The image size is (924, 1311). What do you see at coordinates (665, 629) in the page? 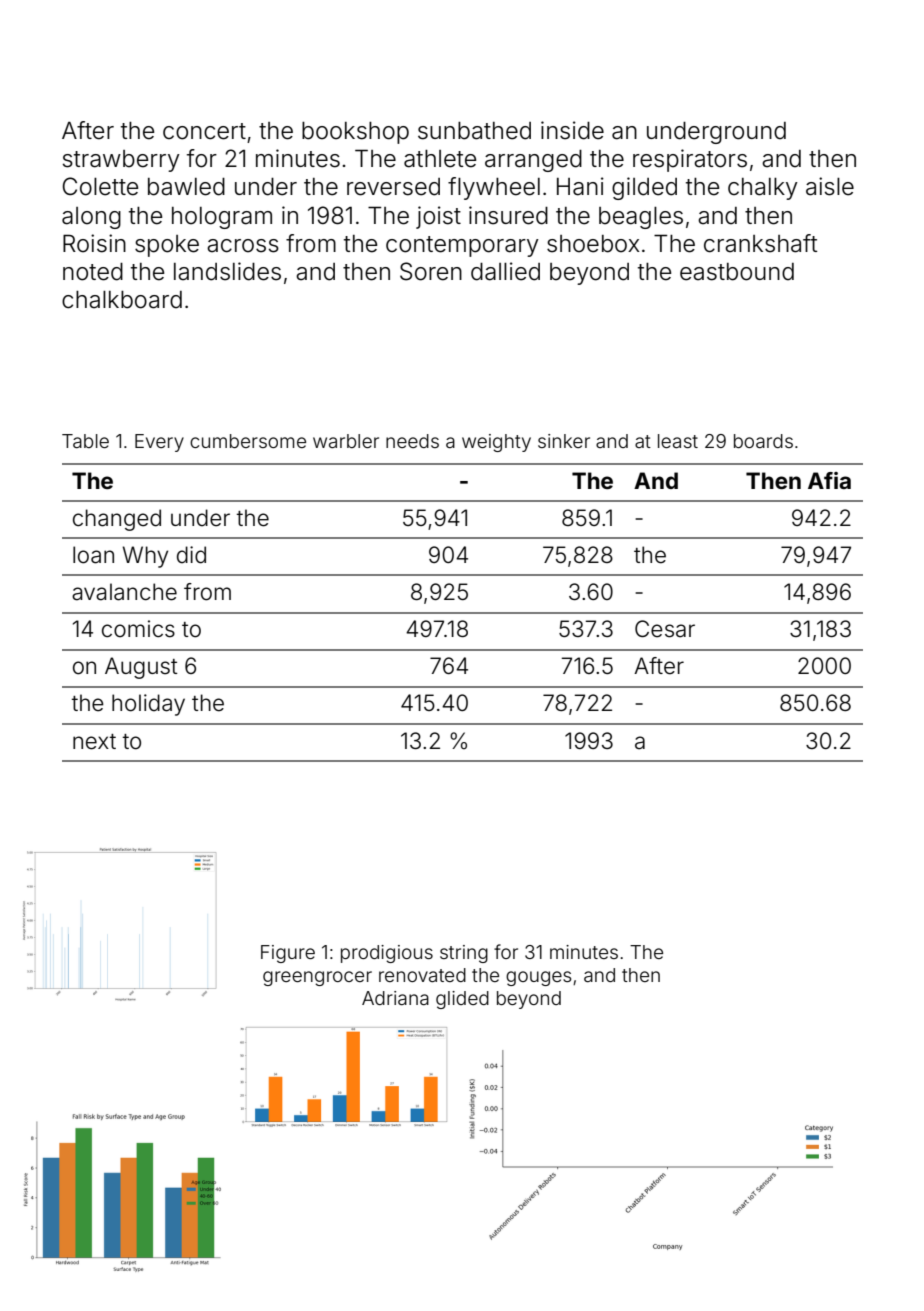
I see `Cesar` at bounding box center [665, 629].
